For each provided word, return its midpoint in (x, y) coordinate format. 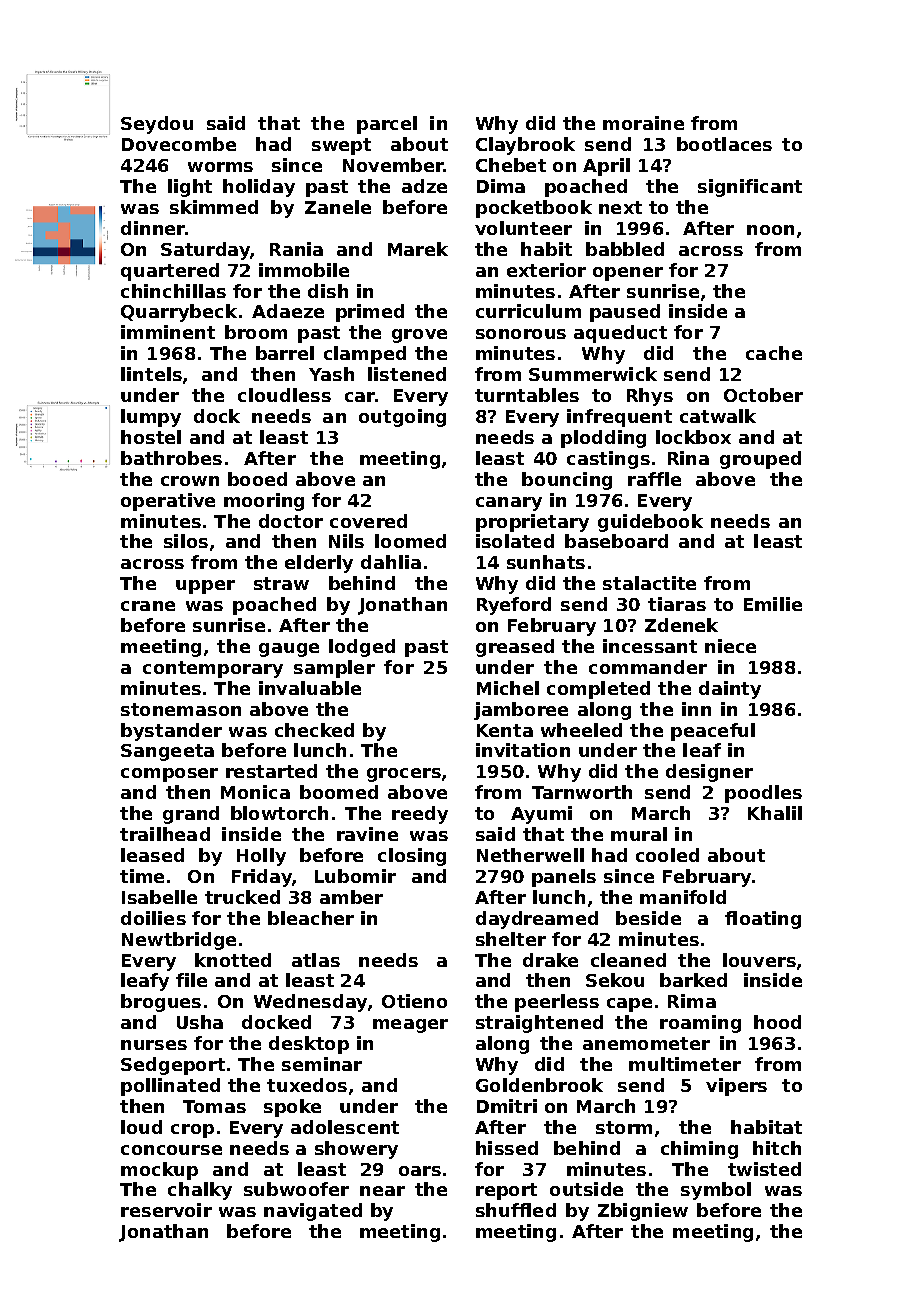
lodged (362, 648)
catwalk (718, 416)
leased (152, 855)
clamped (365, 355)
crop (192, 1131)
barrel (285, 353)
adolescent (345, 1127)
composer (169, 775)
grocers (404, 775)
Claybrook (525, 146)
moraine (643, 123)
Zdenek (681, 625)
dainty (730, 690)
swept (341, 146)
